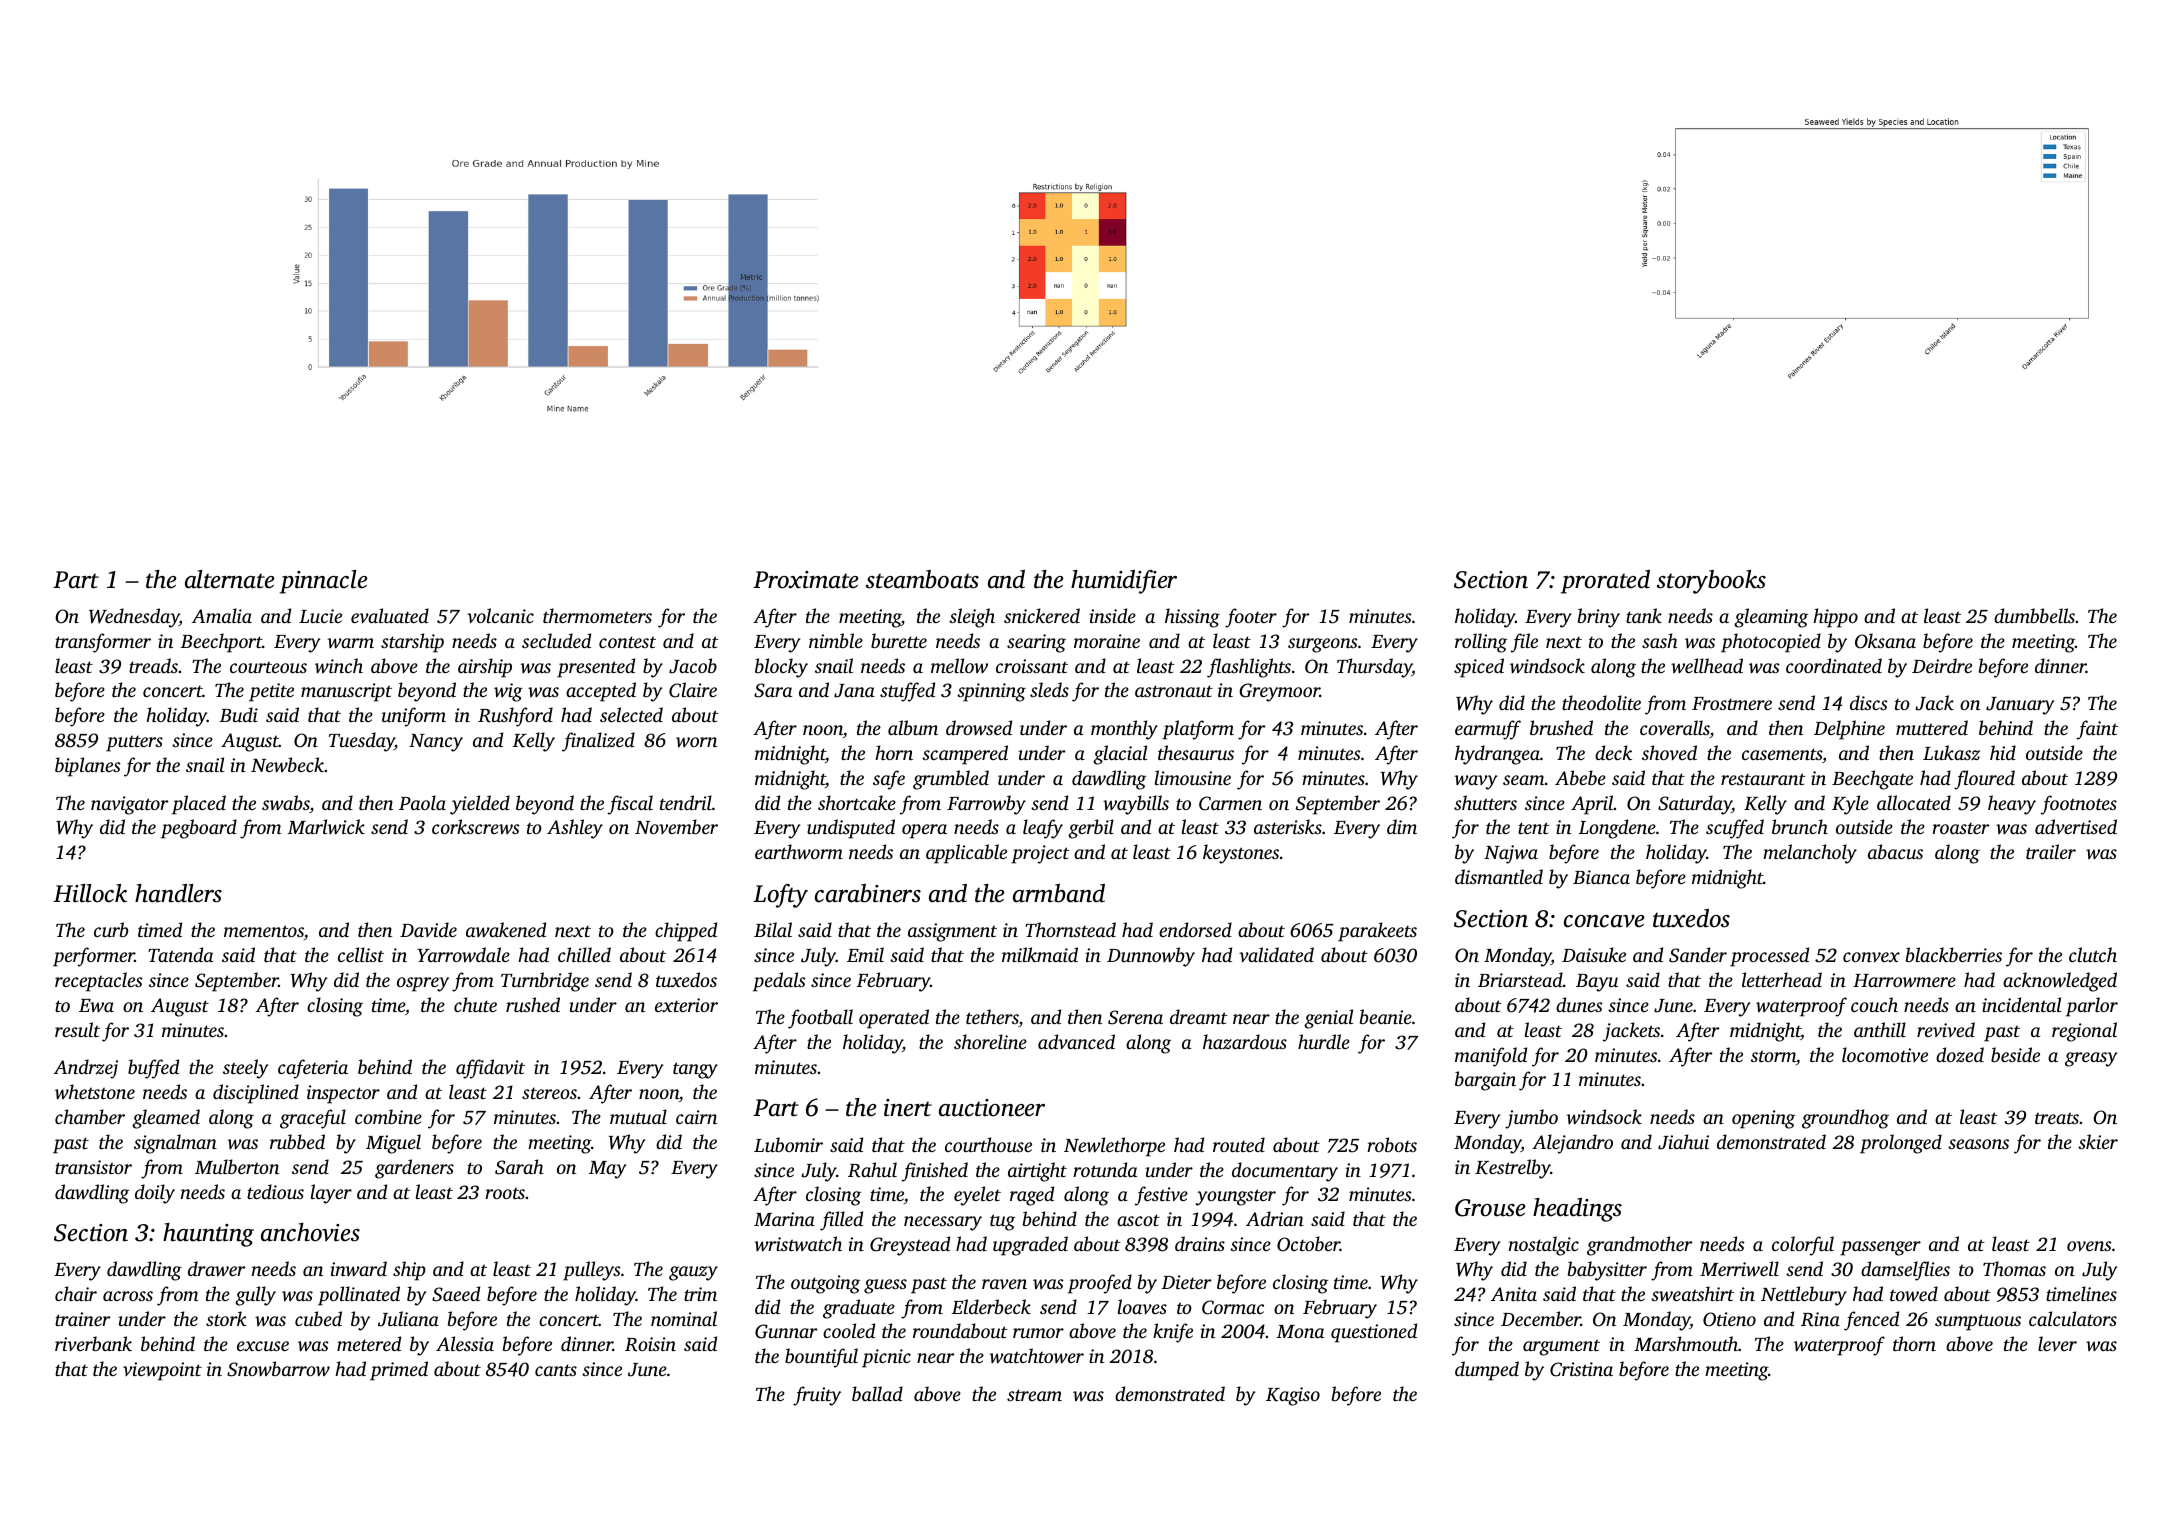 This page has width=2172, height=1536. I want to click on dumbbells, so click(2034, 615).
